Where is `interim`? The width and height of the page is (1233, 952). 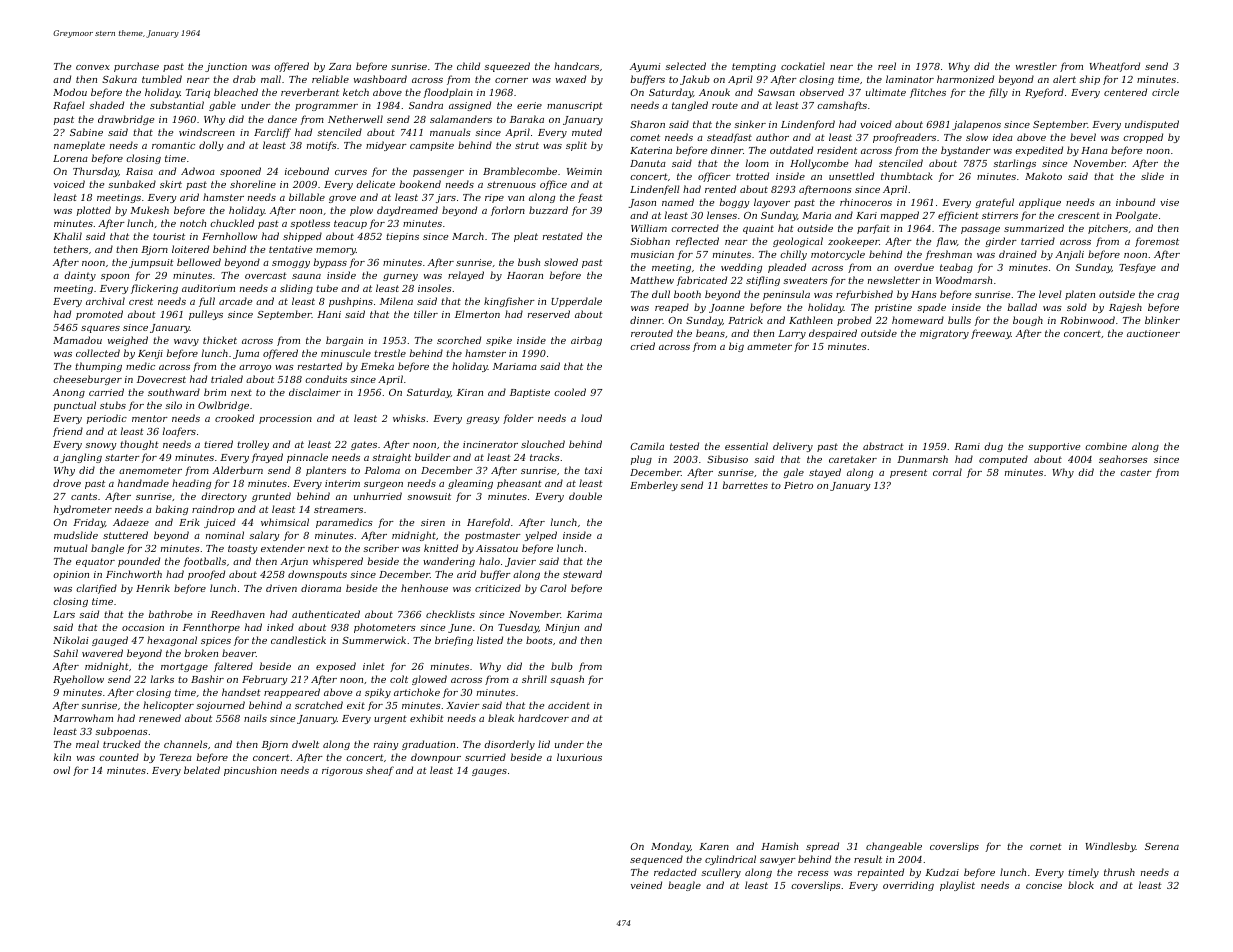
interim is located at coordinates (342, 483).
